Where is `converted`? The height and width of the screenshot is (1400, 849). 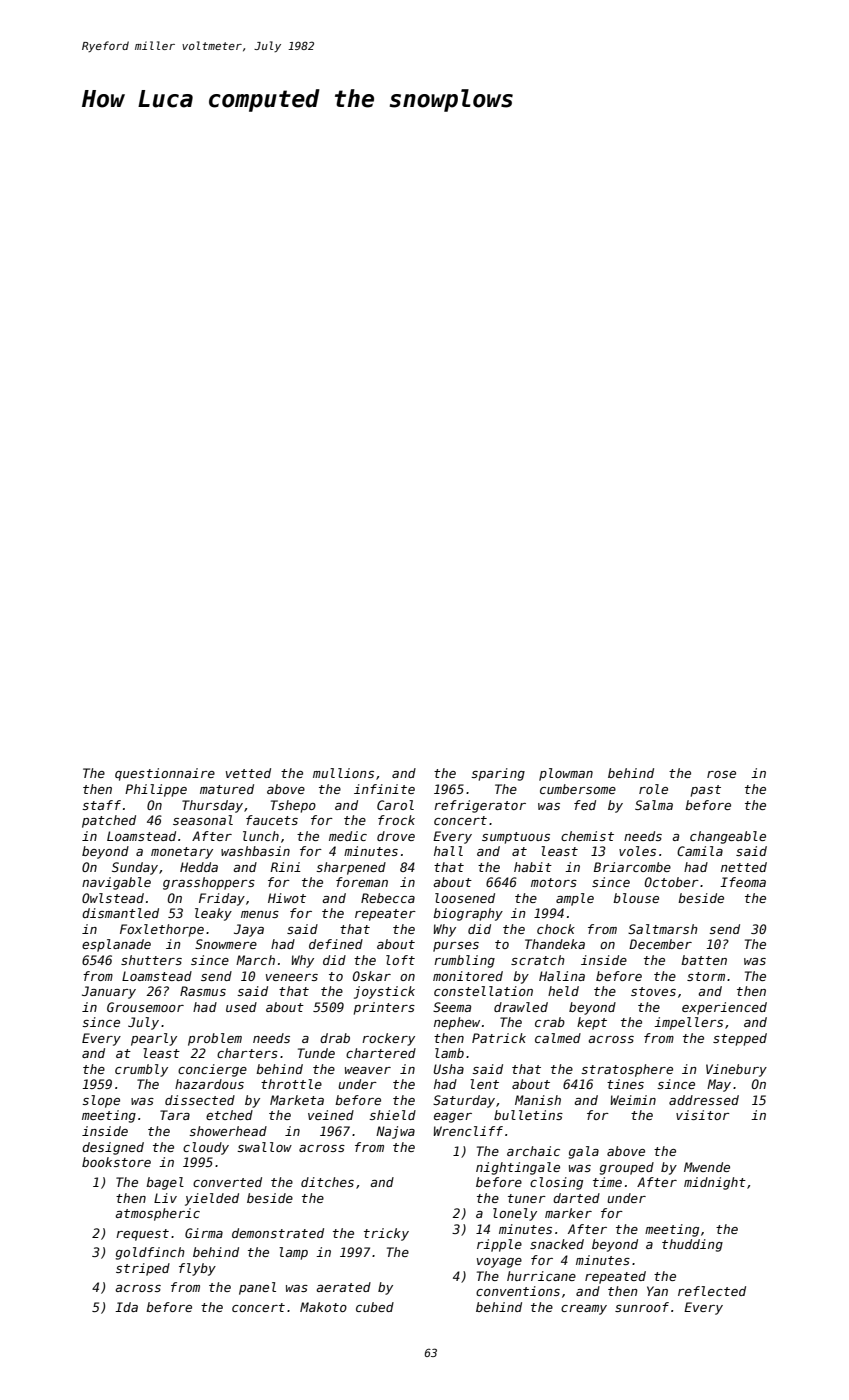 converted is located at coordinates (227, 1182).
